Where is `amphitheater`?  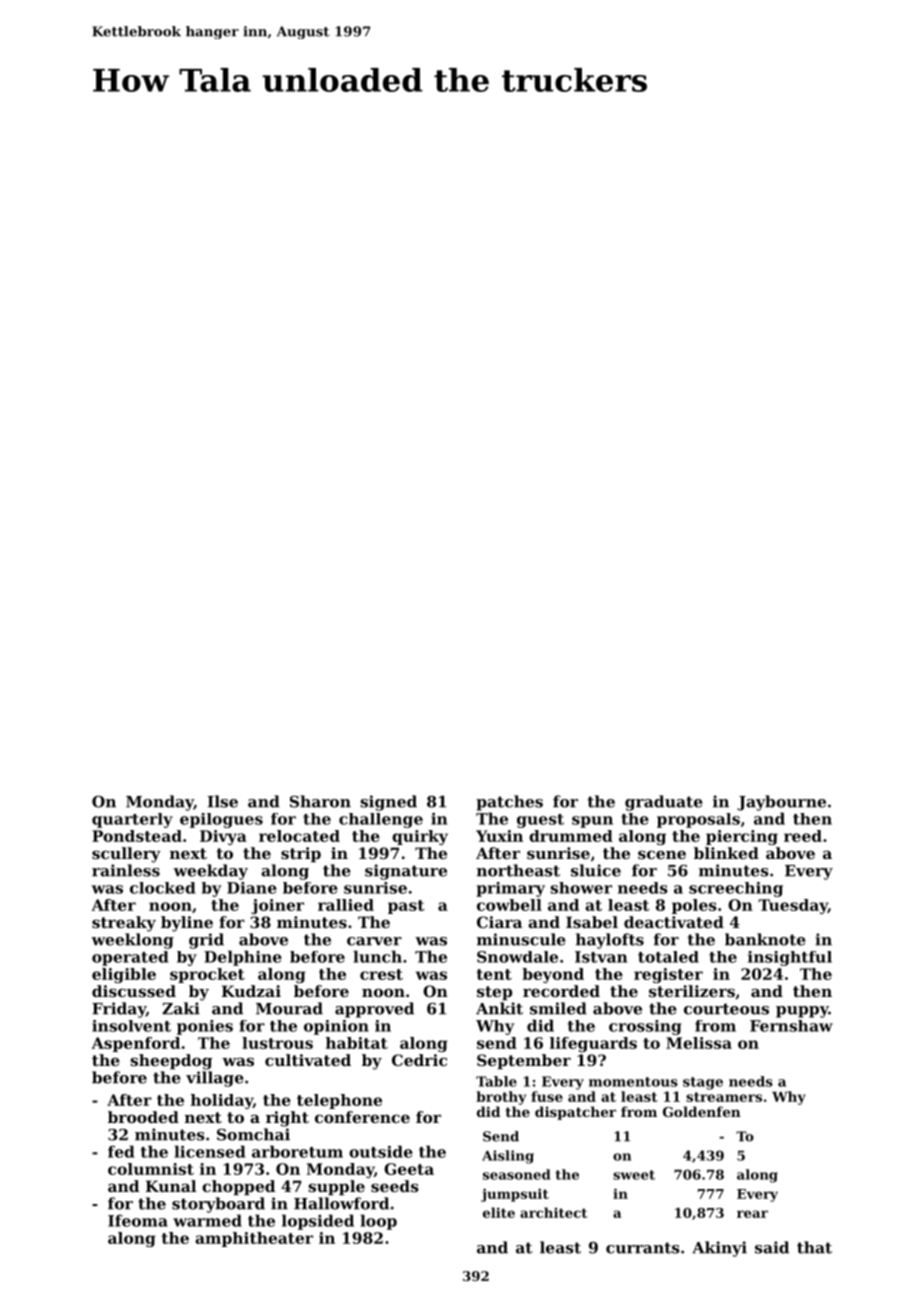
amphitheater is located at coordinates (254, 1239).
